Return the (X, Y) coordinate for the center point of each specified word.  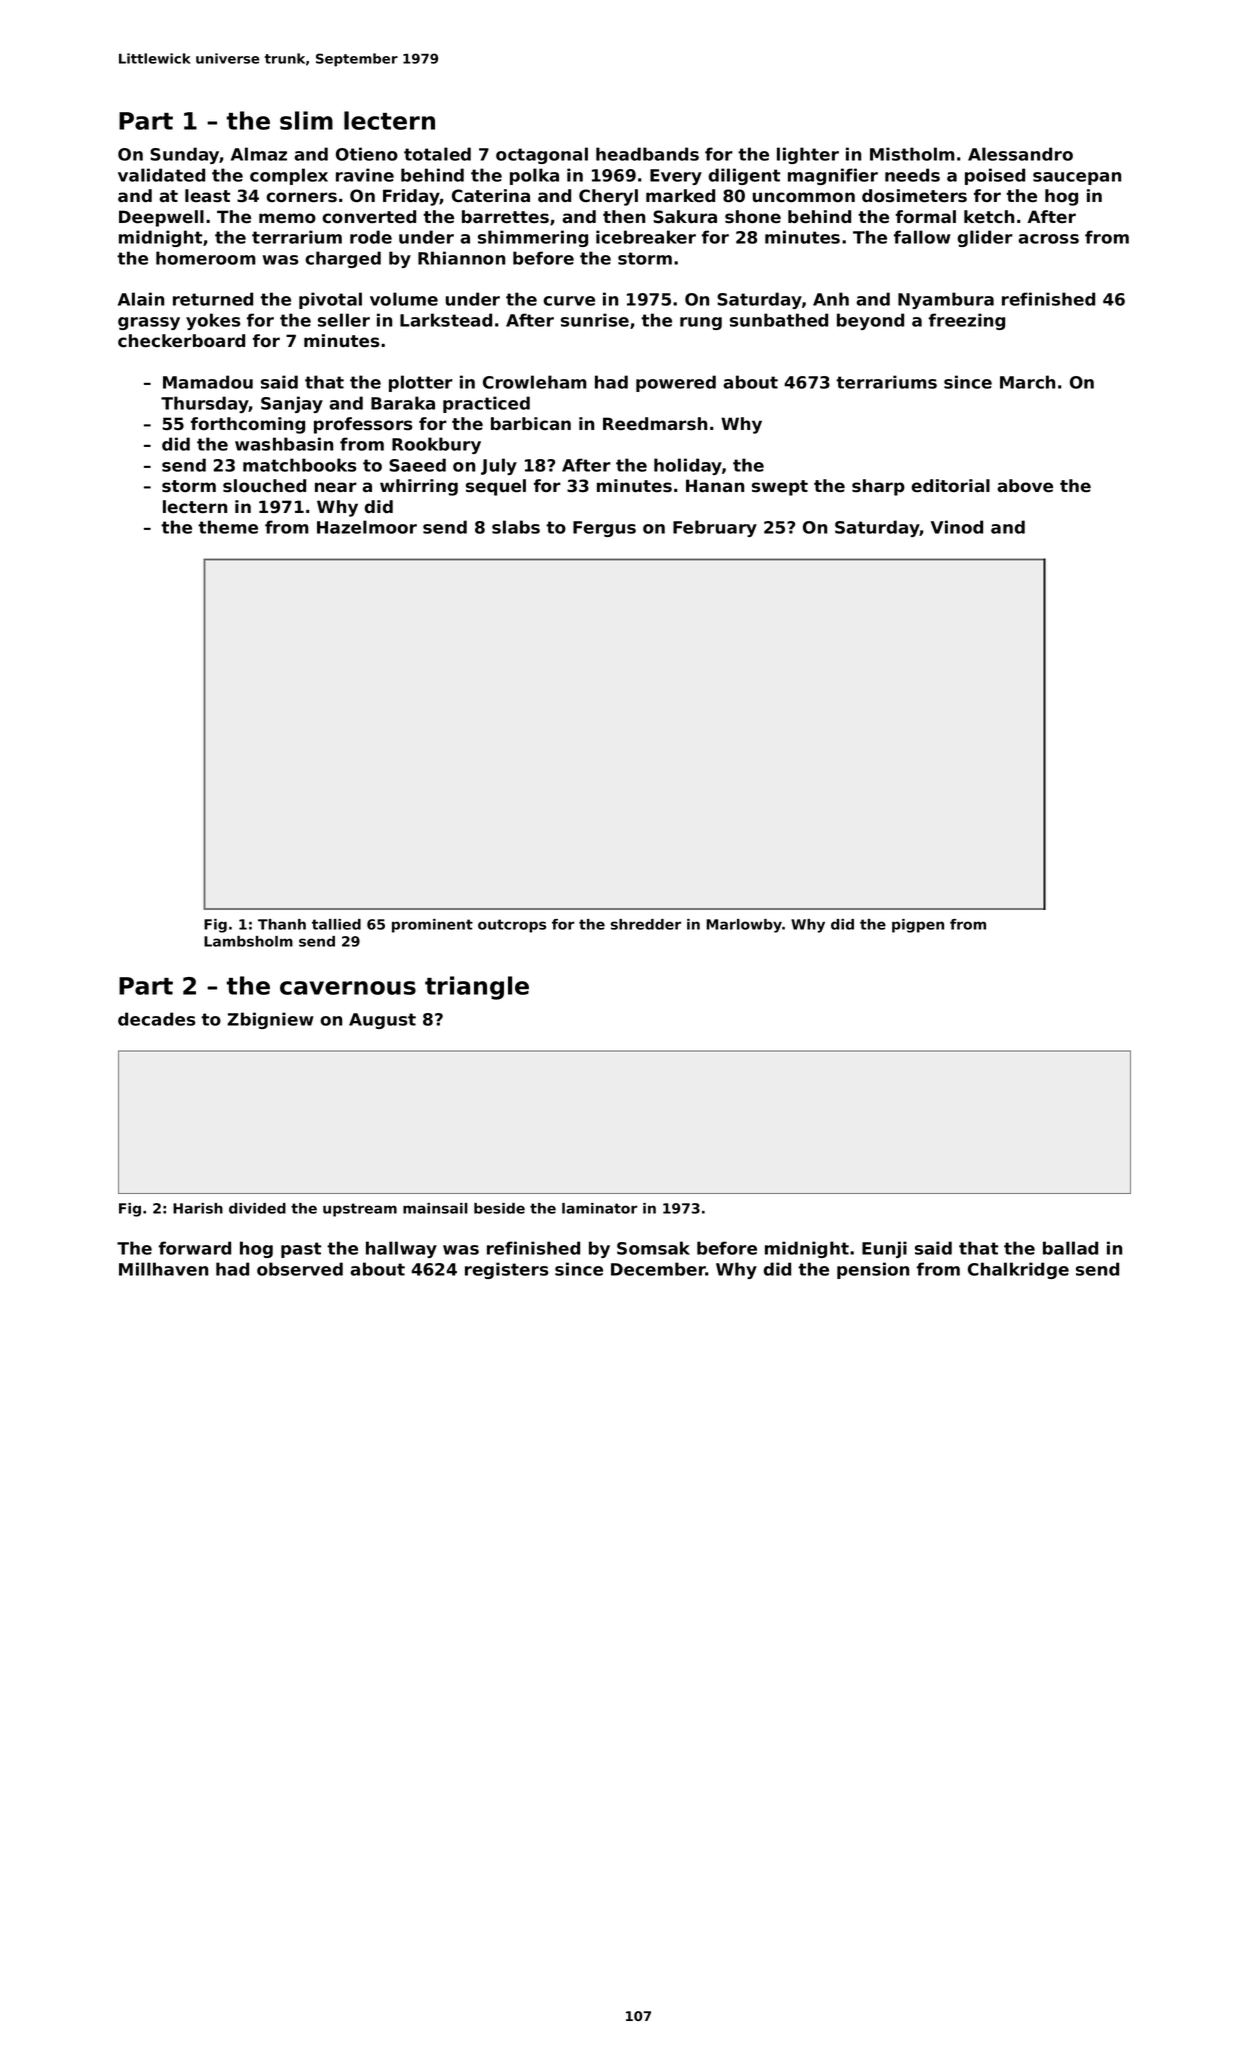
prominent (432, 926)
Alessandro (1020, 154)
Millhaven (163, 1269)
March (1027, 382)
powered (676, 383)
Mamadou (208, 382)
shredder (646, 924)
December (658, 1269)
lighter (808, 155)
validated (161, 175)
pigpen (918, 926)
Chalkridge (1018, 1270)
